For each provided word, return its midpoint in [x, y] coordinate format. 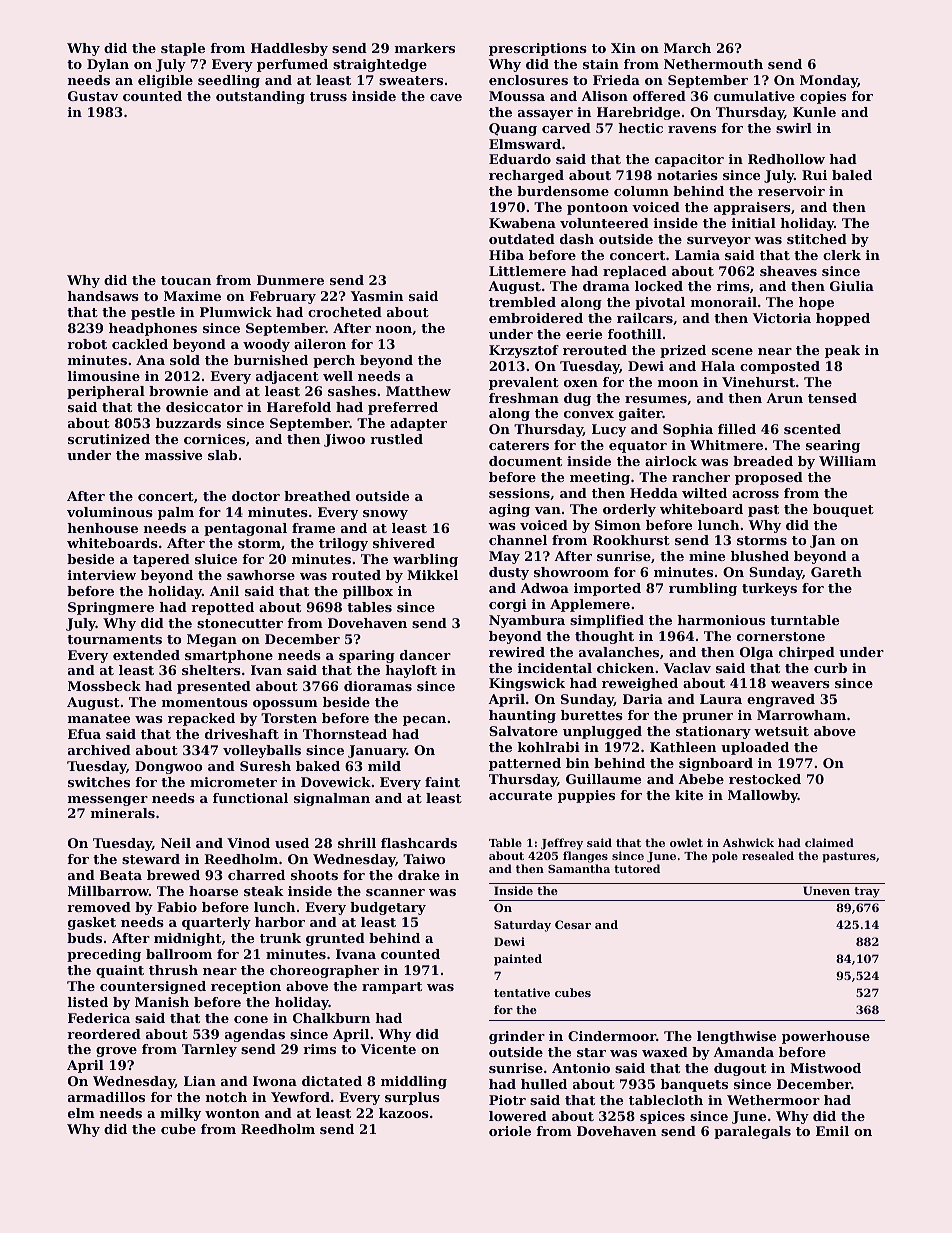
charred [256, 875]
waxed [665, 1052]
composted [780, 367]
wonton [232, 1113]
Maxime [192, 296]
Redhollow [786, 159]
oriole [510, 1131]
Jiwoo [344, 440]
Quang [513, 129]
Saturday [522, 926]
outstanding [260, 97]
